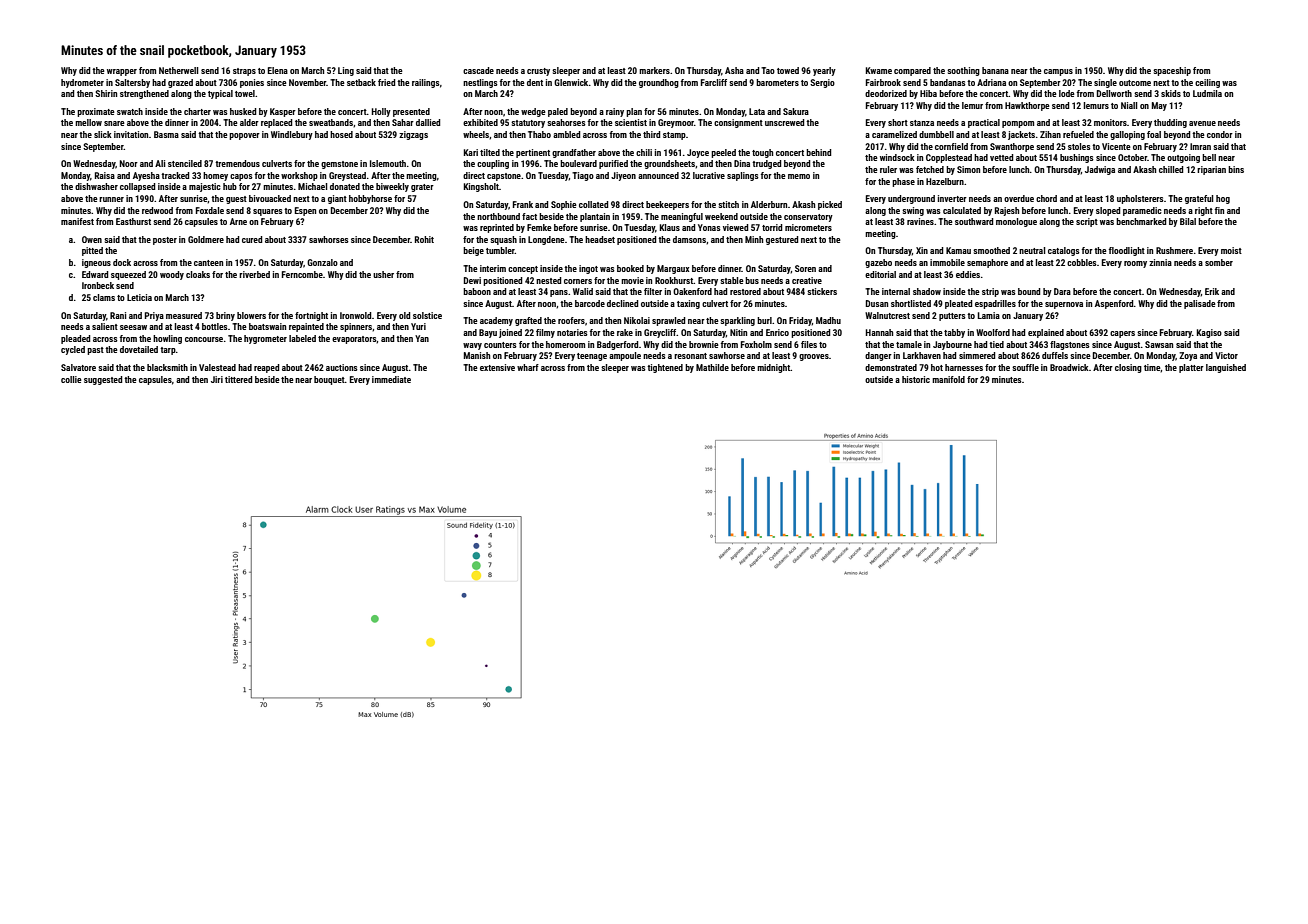 This page has width=1308, height=924. What do you see at coordinates (252, 239) in the page?
I see `cured` at bounding box center [252, 239].
